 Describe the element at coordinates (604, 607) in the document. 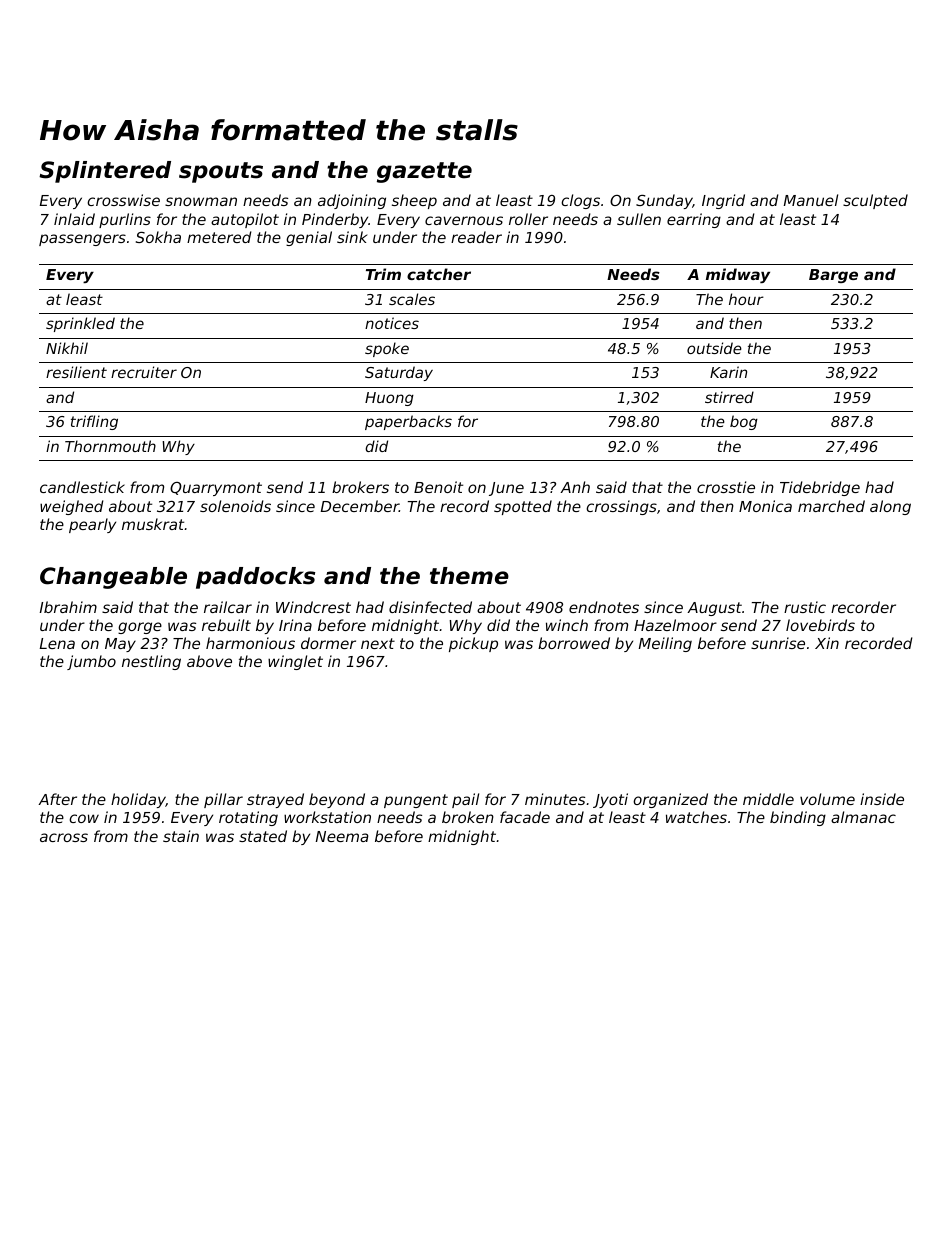

I see `endnotes` at that location.
